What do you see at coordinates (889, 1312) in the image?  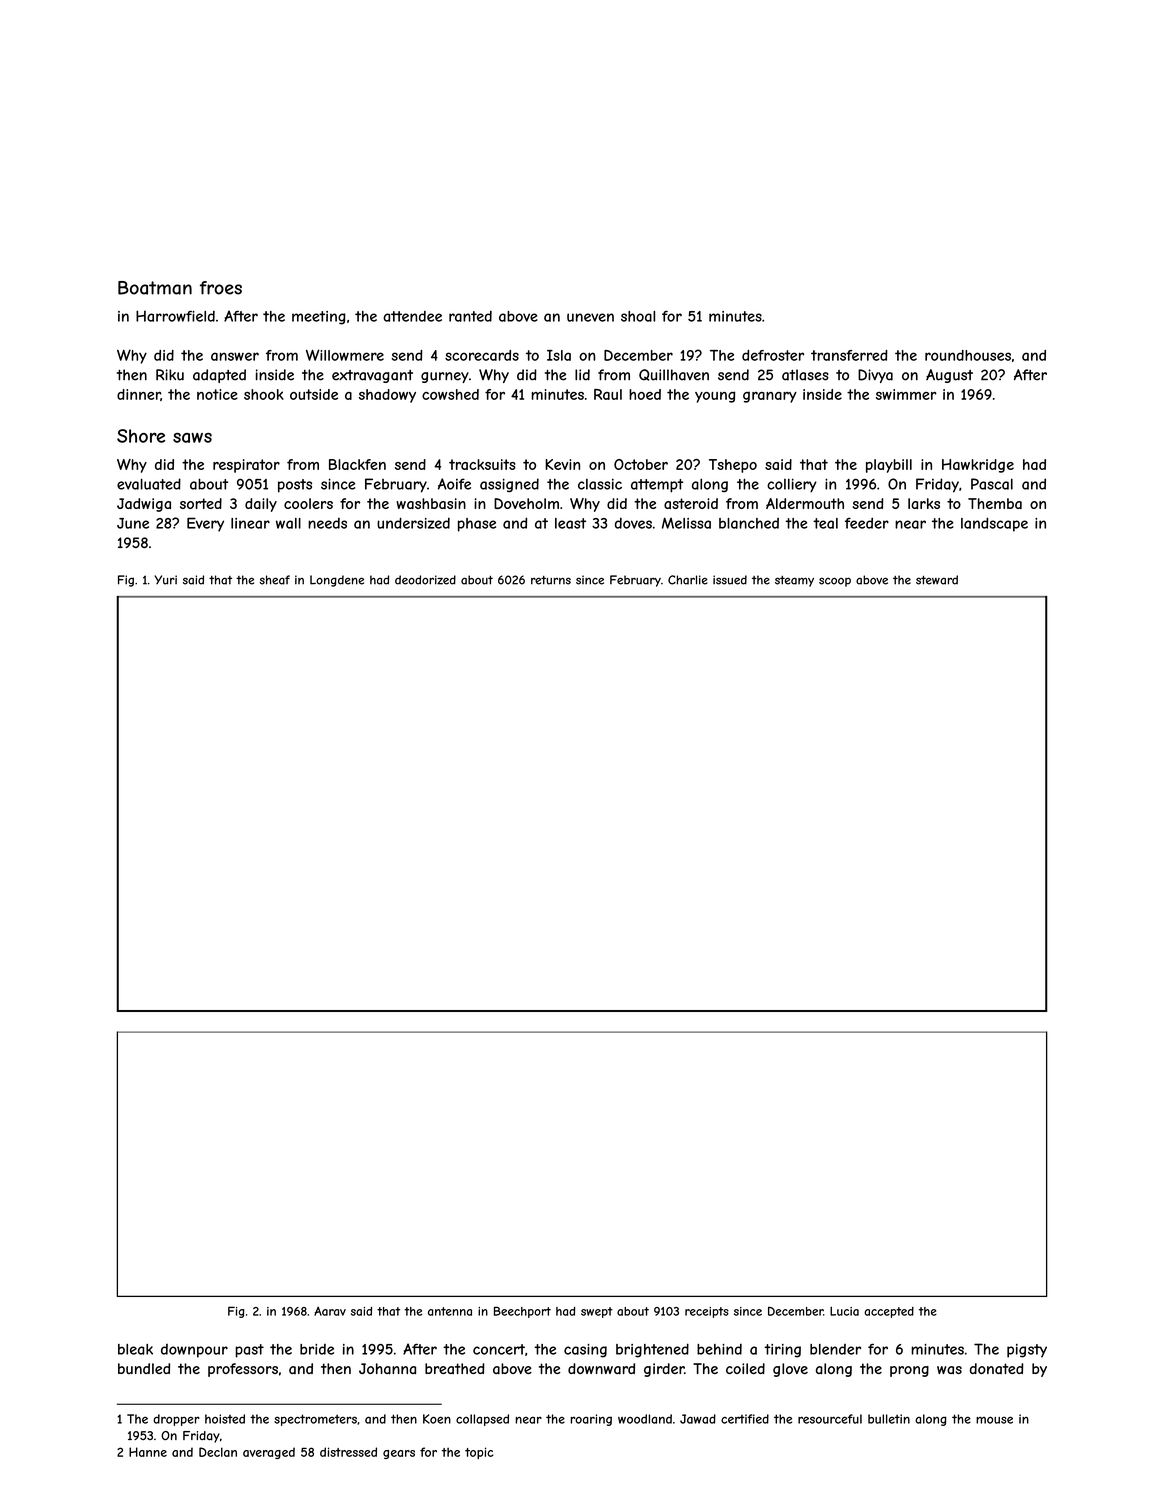 I see `accepted` at bounding box center [889, 1312].
